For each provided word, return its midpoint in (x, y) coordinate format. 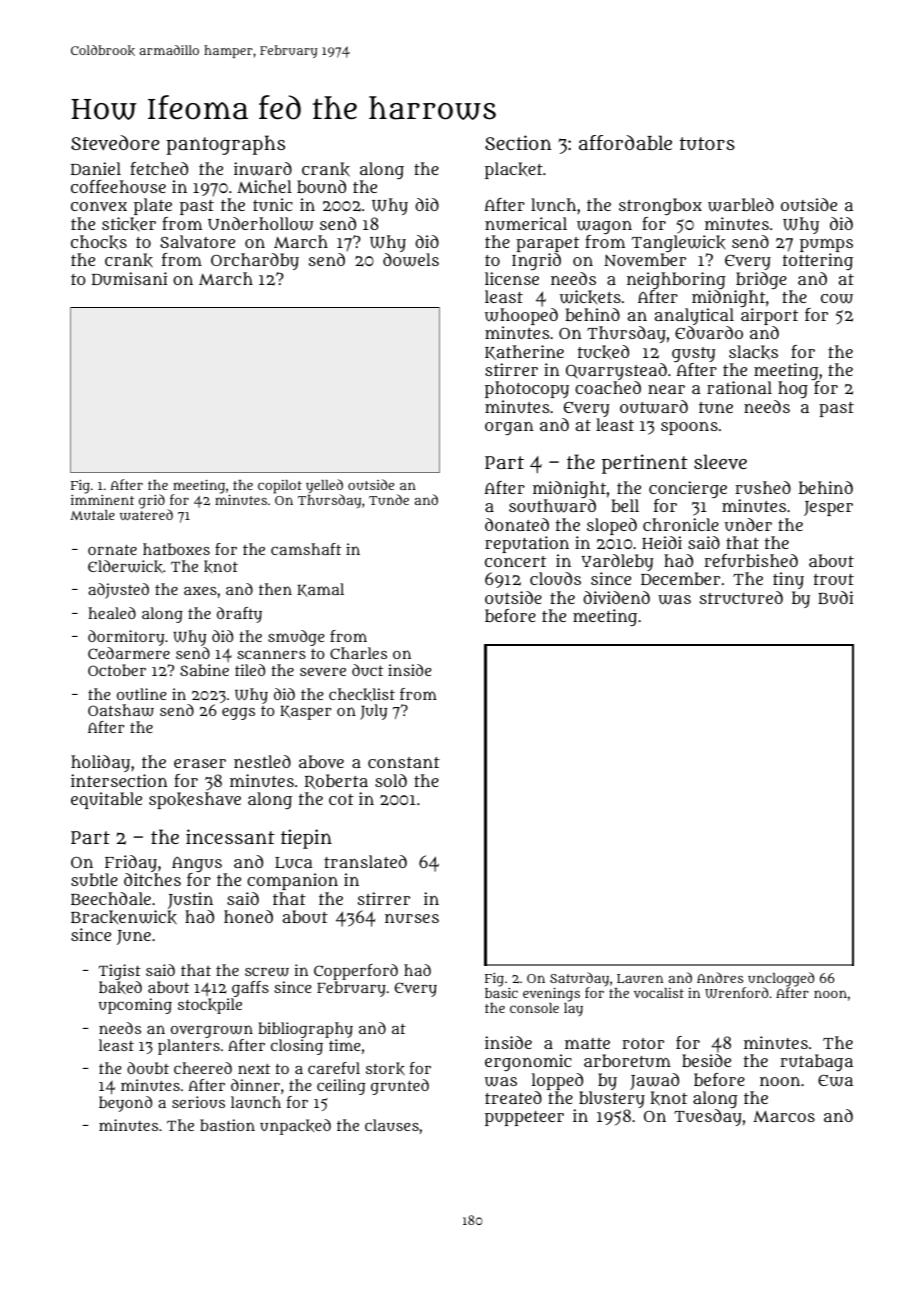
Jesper (828, 508)
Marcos (784, 1116)
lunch (553, 204)
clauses (392, 1125)
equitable (106, 800)
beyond (125, 1104)
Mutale (92, 515)
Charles (358, 653)
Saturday (579, 980)
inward (263, 169)
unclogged (781, 980)
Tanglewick (678, 243)
